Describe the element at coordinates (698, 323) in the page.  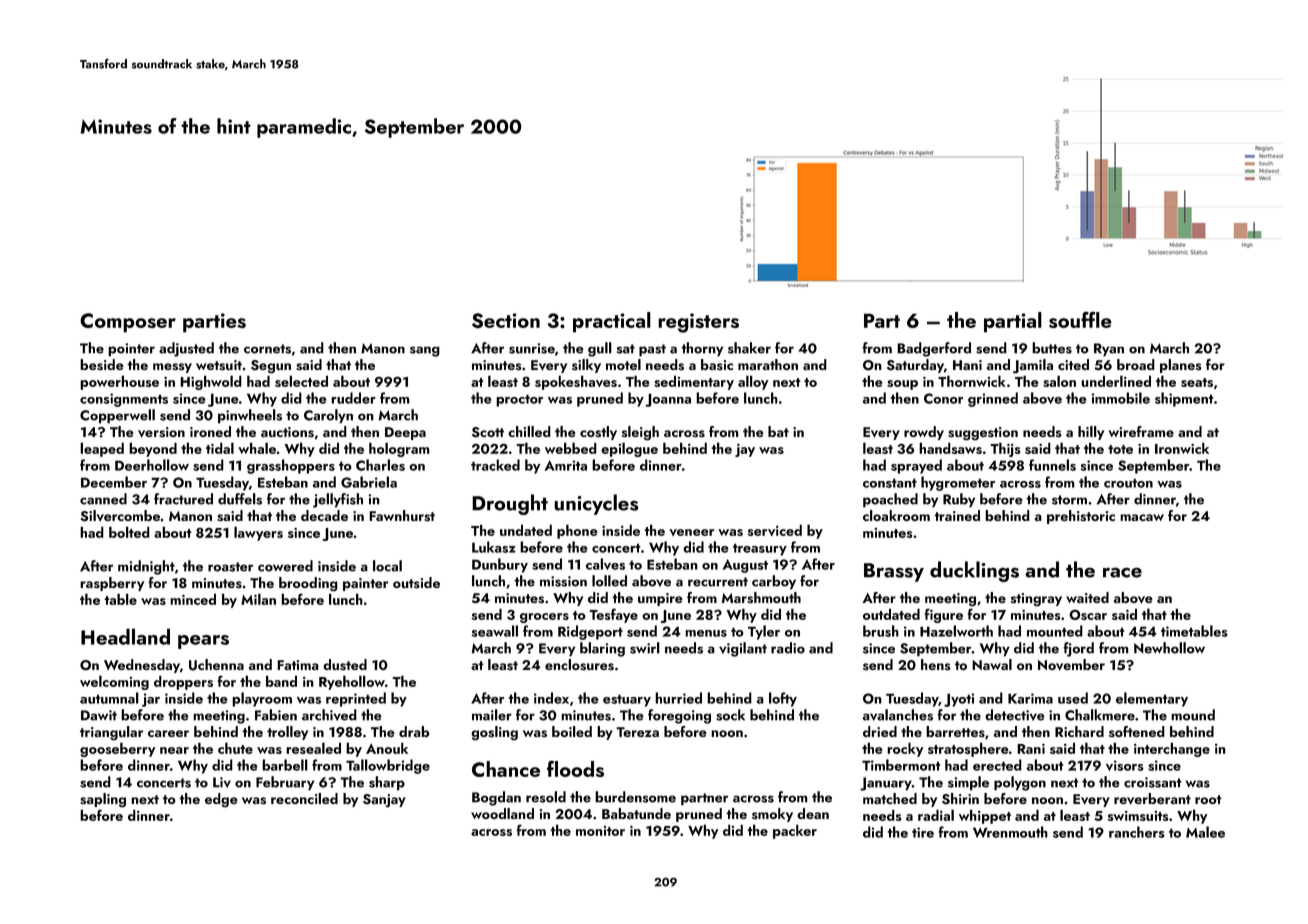
I see `registers` at that location.
